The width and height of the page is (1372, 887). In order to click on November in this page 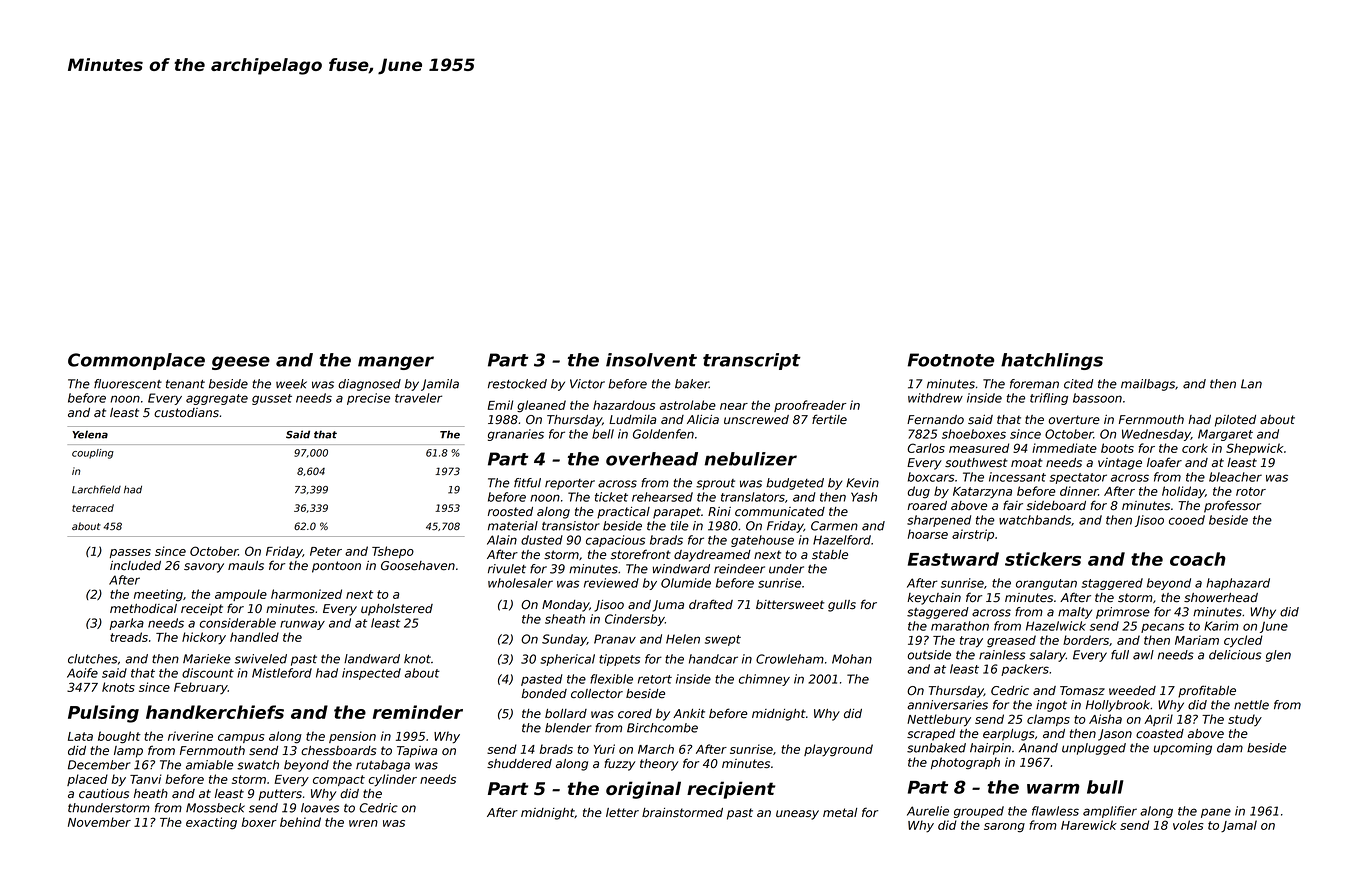, I will do `click(99, 822)`.
